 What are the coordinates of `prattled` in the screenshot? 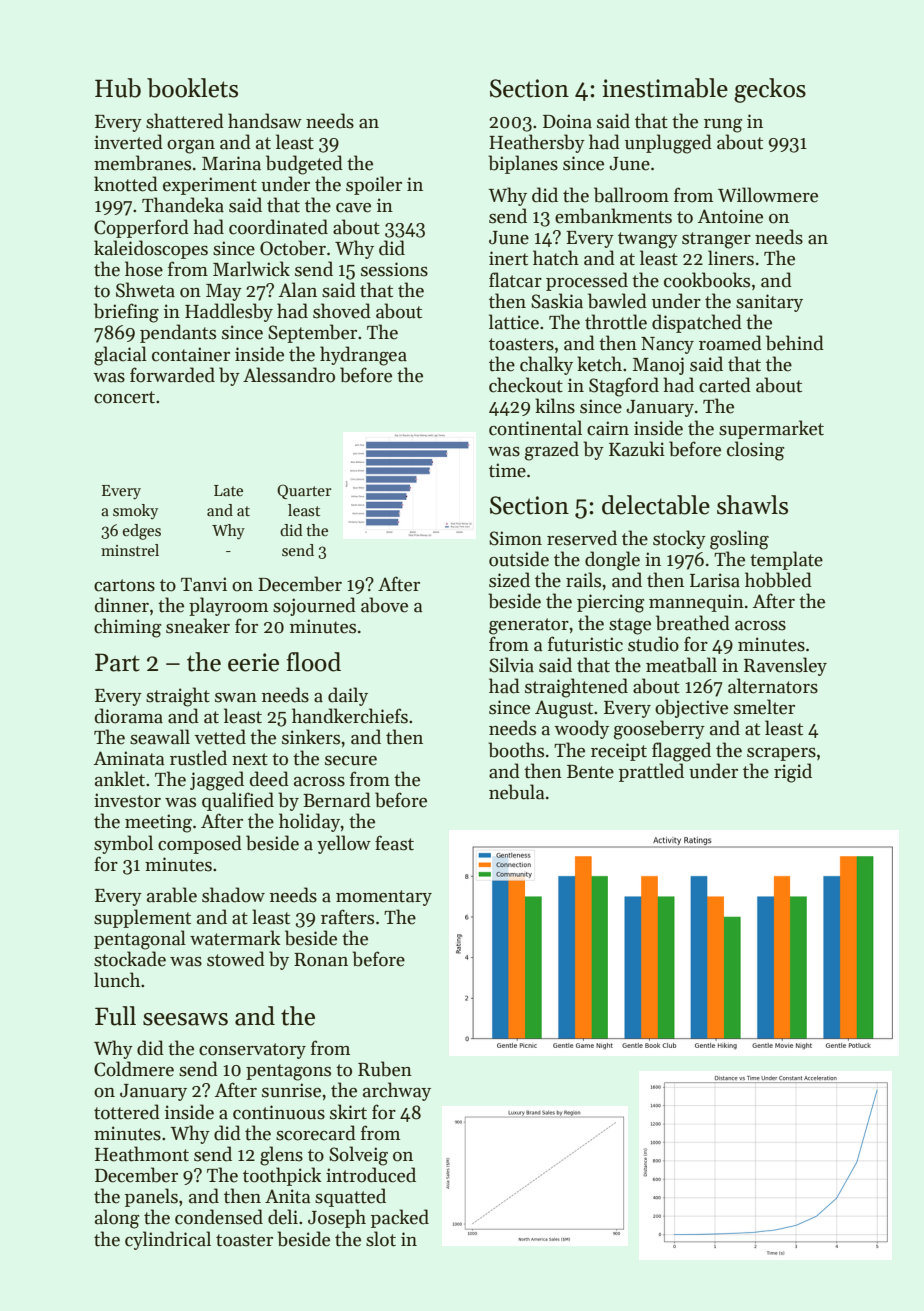 It's located at (651, 772).
